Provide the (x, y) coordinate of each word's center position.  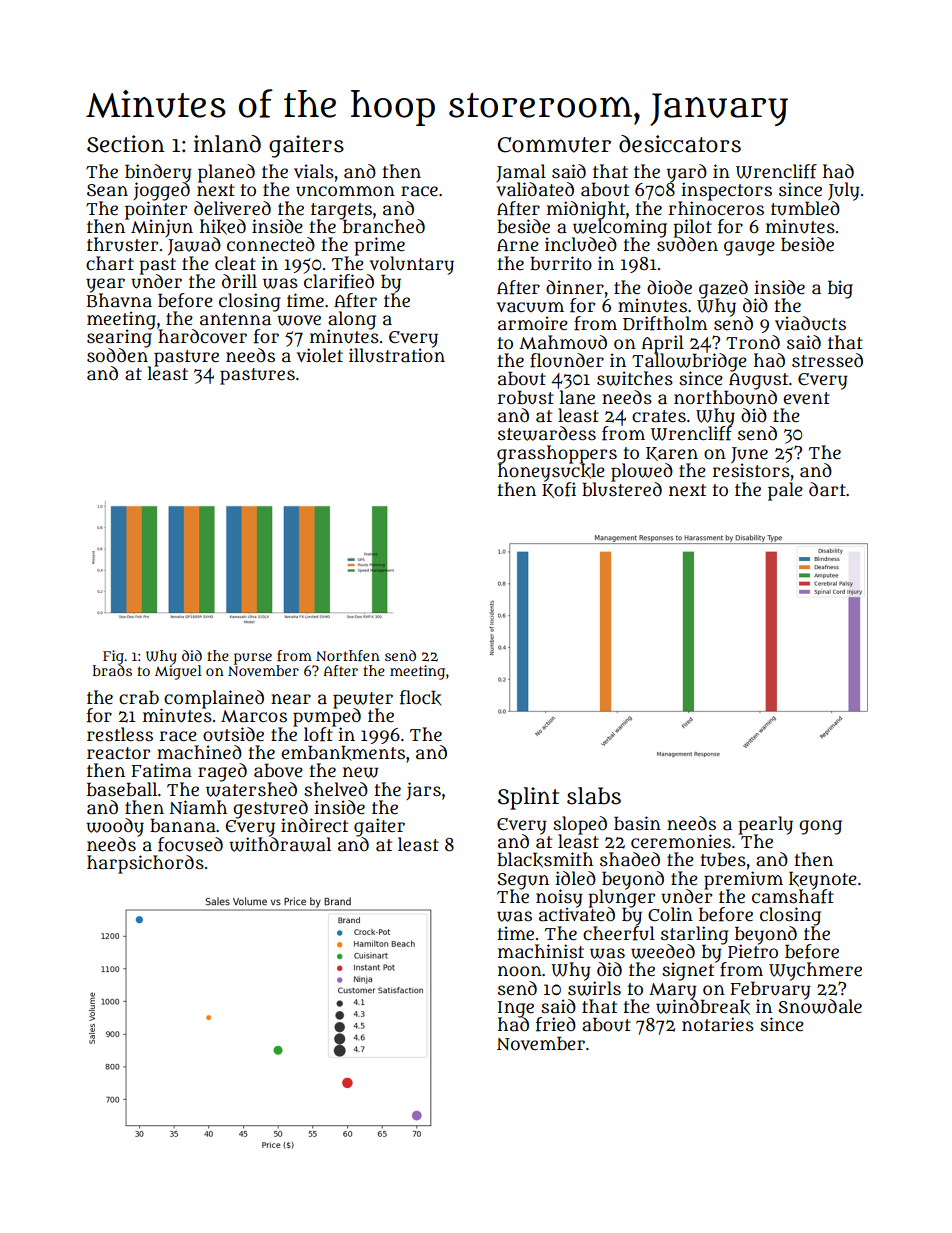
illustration (397, 355)
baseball (122, 789)
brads (112, 670)
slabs (594, 796)
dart (827, 489)
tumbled (805, 208)
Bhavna (119, 300)
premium (743, 880)
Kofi (559, 490)
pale (785, 491)
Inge (516, 1009)
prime (379, 246)
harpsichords (145, 864)
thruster (122, 244)
